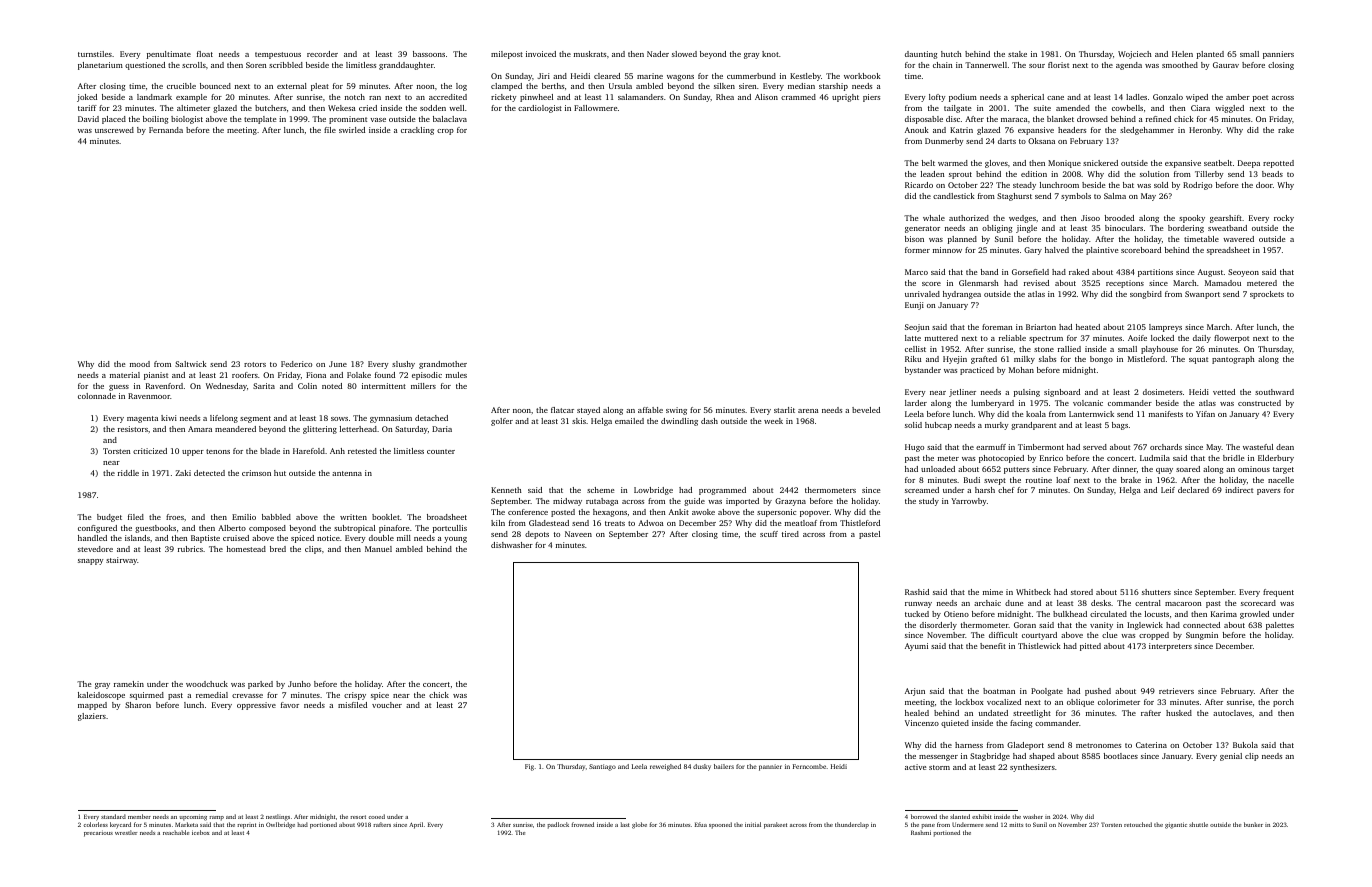 Image resolution: width=1372 pixels, height=887 pixels. What do you see at coordinates (922, 229) in the screenshot?
I see `generator` at bounding box center [922, 229].
